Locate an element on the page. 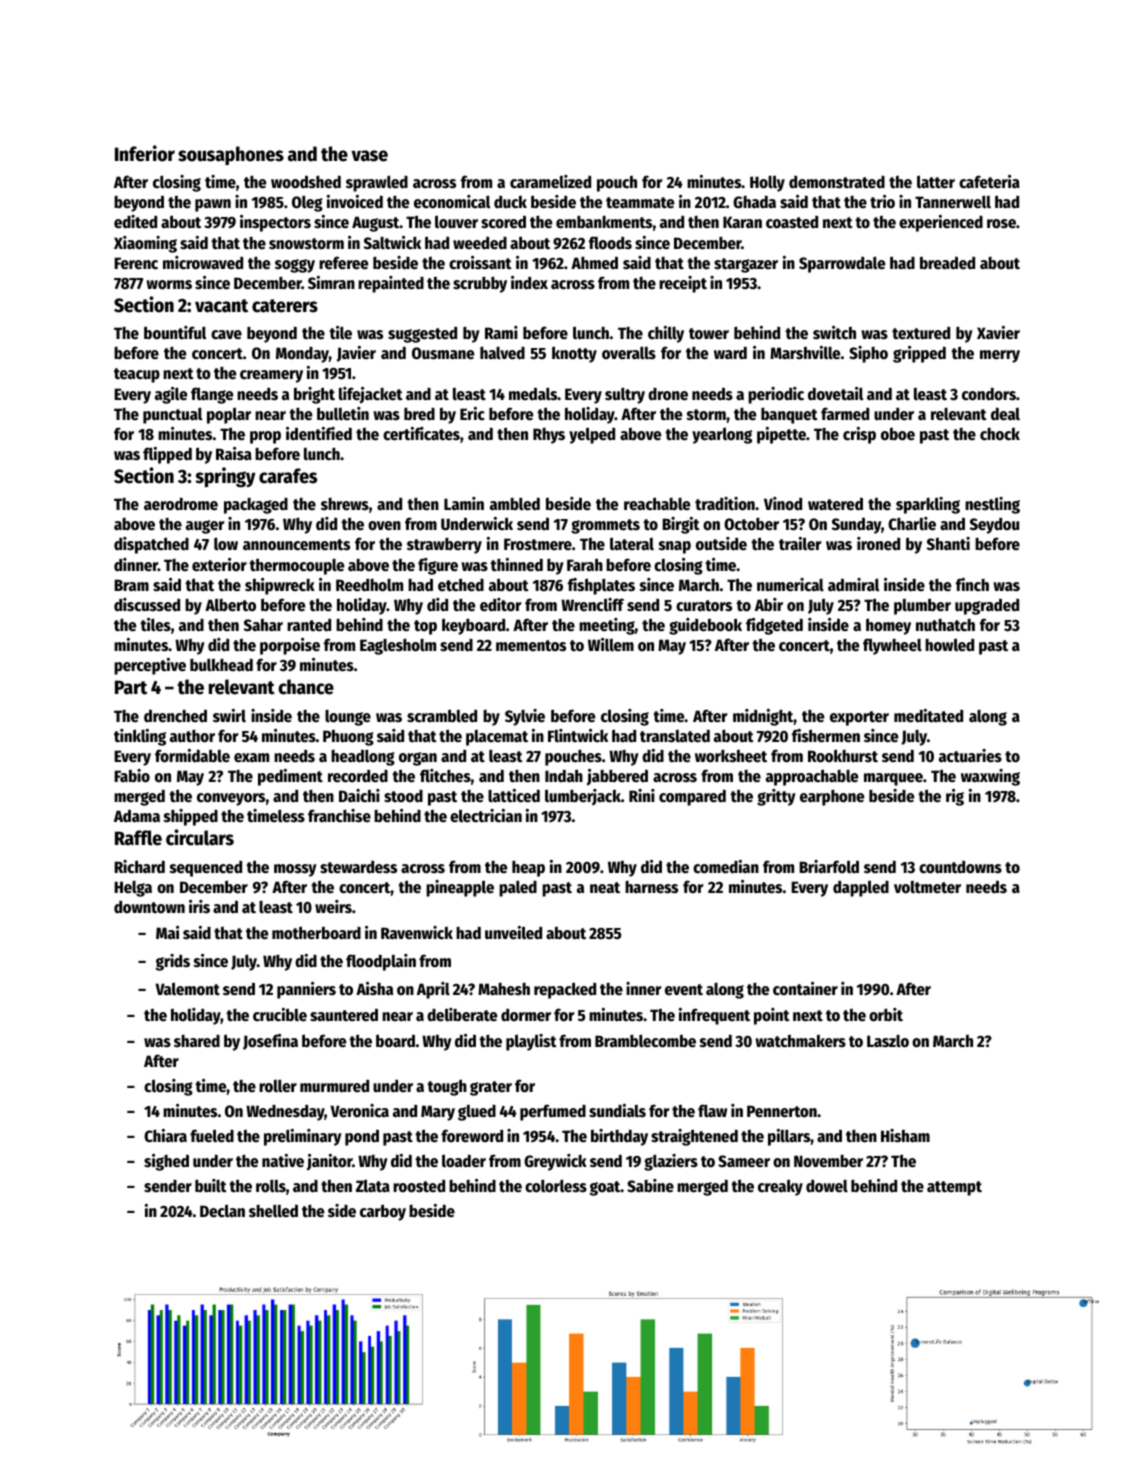  voltmeter is located at coordinates (927, 887).
